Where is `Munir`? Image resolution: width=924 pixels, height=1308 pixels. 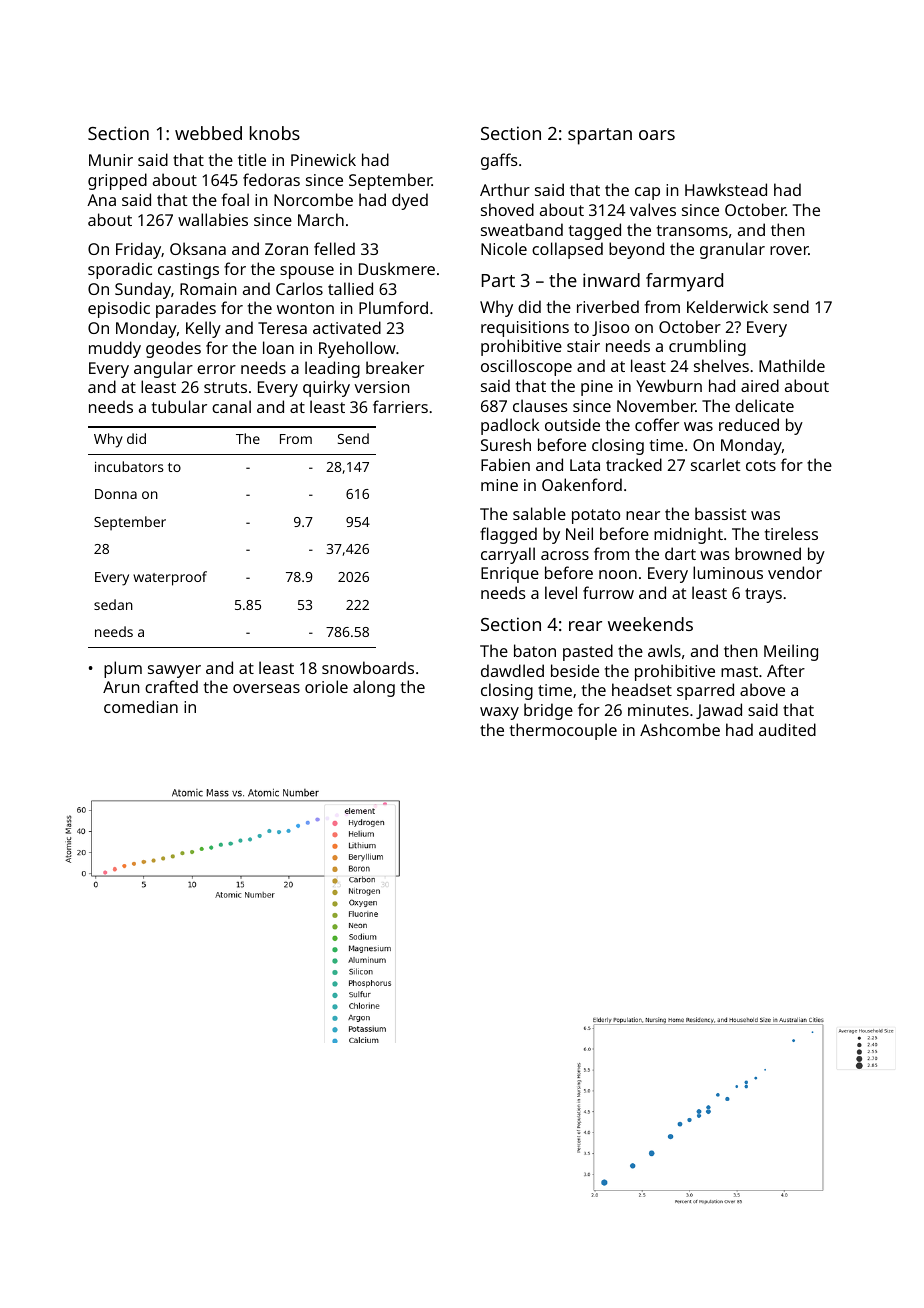
Munir is located at coordinates (111, 160).
